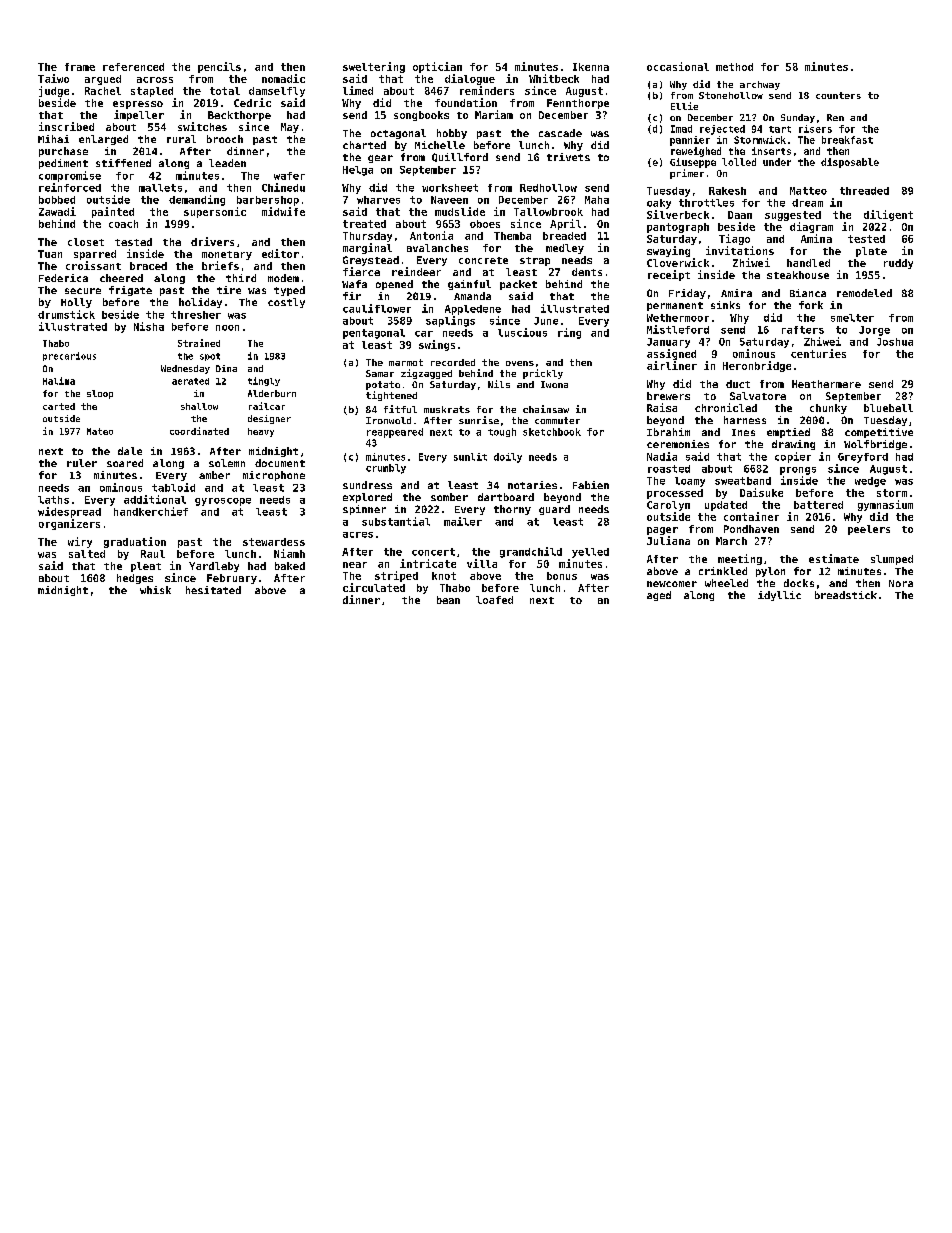 The height and width of the image is (1233, 952). What do you see at coordinates (452, 134) in the image?
I see `hobby` at bounding box center [452, 134].
